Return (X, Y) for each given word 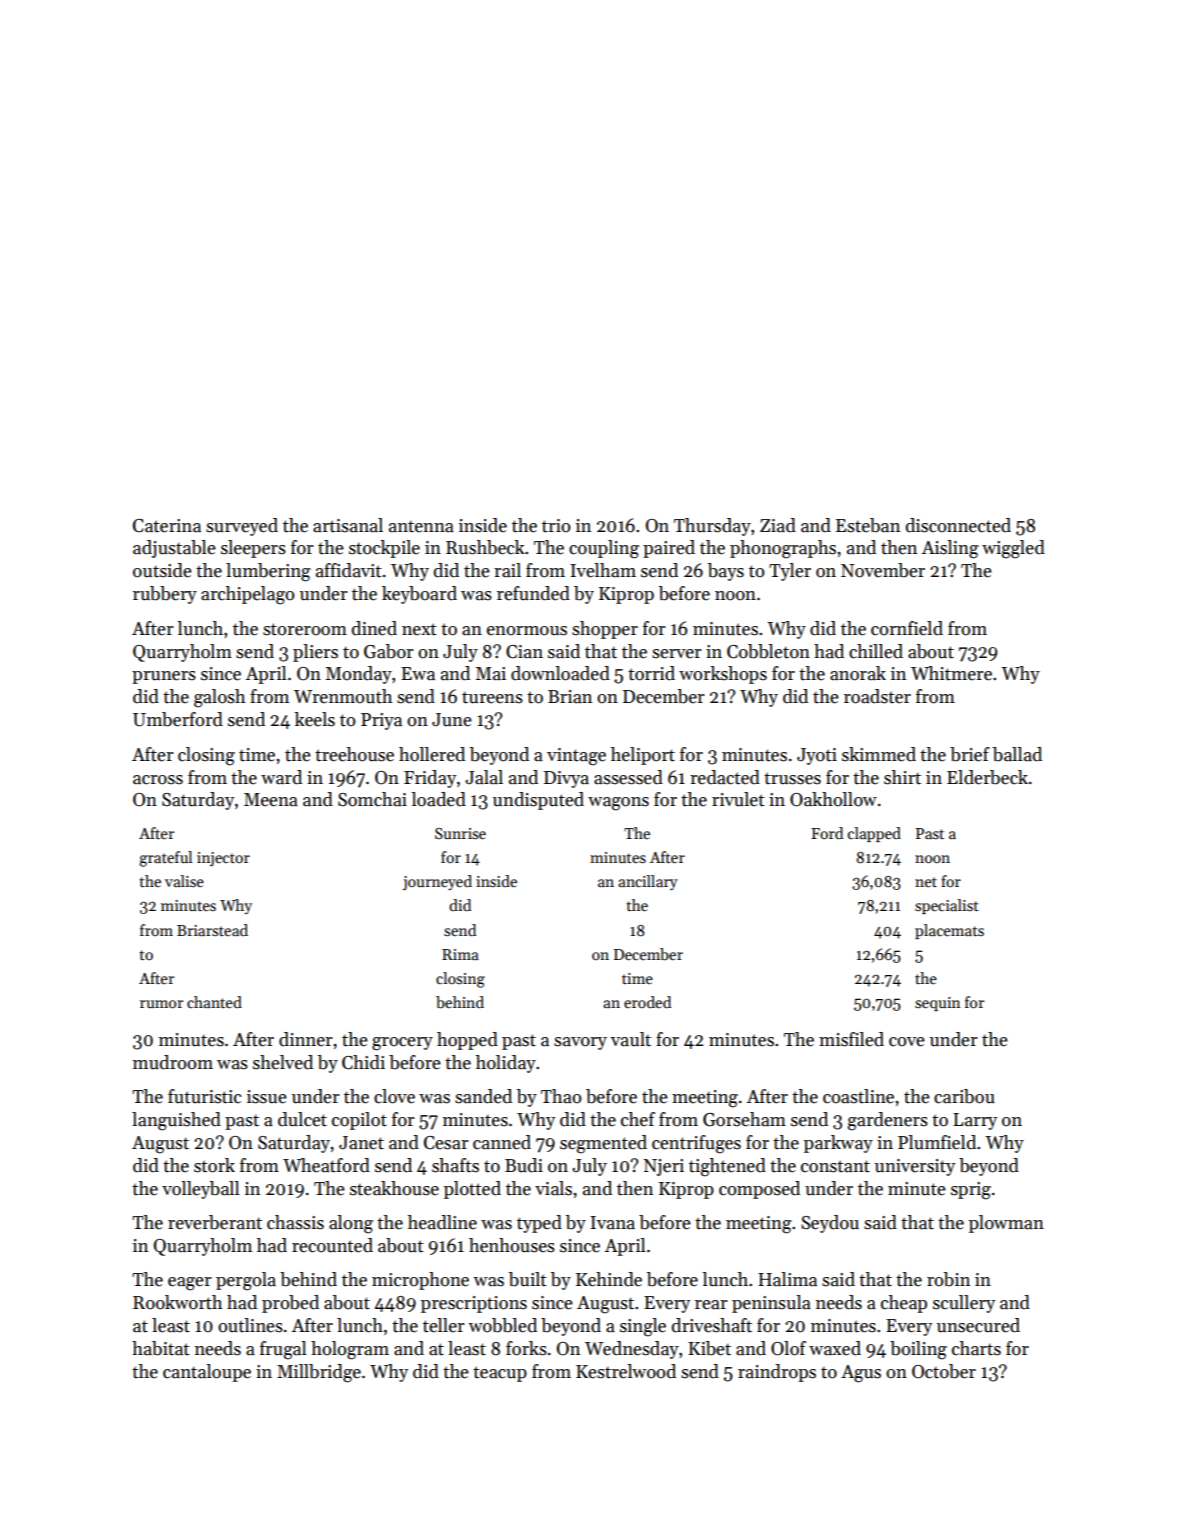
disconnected (958, 525)
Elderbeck (987, 777)
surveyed (242, 527)
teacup (500, 1374)
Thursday (712, 527)
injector (223, 859)
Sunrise (460, 833)
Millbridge (319, 1373)
